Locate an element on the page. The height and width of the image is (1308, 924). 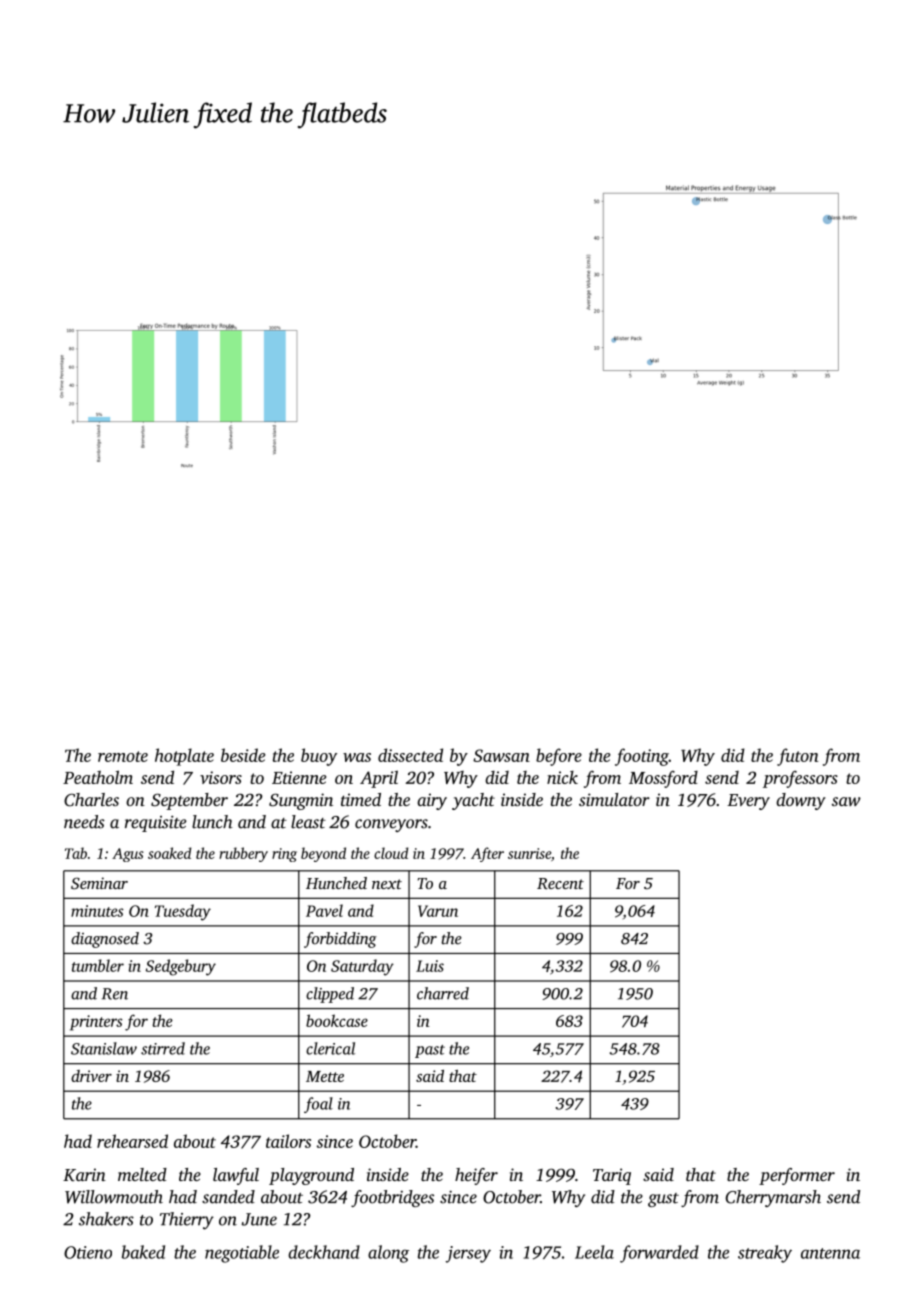
Recent is located at coordinates (560, 883).
